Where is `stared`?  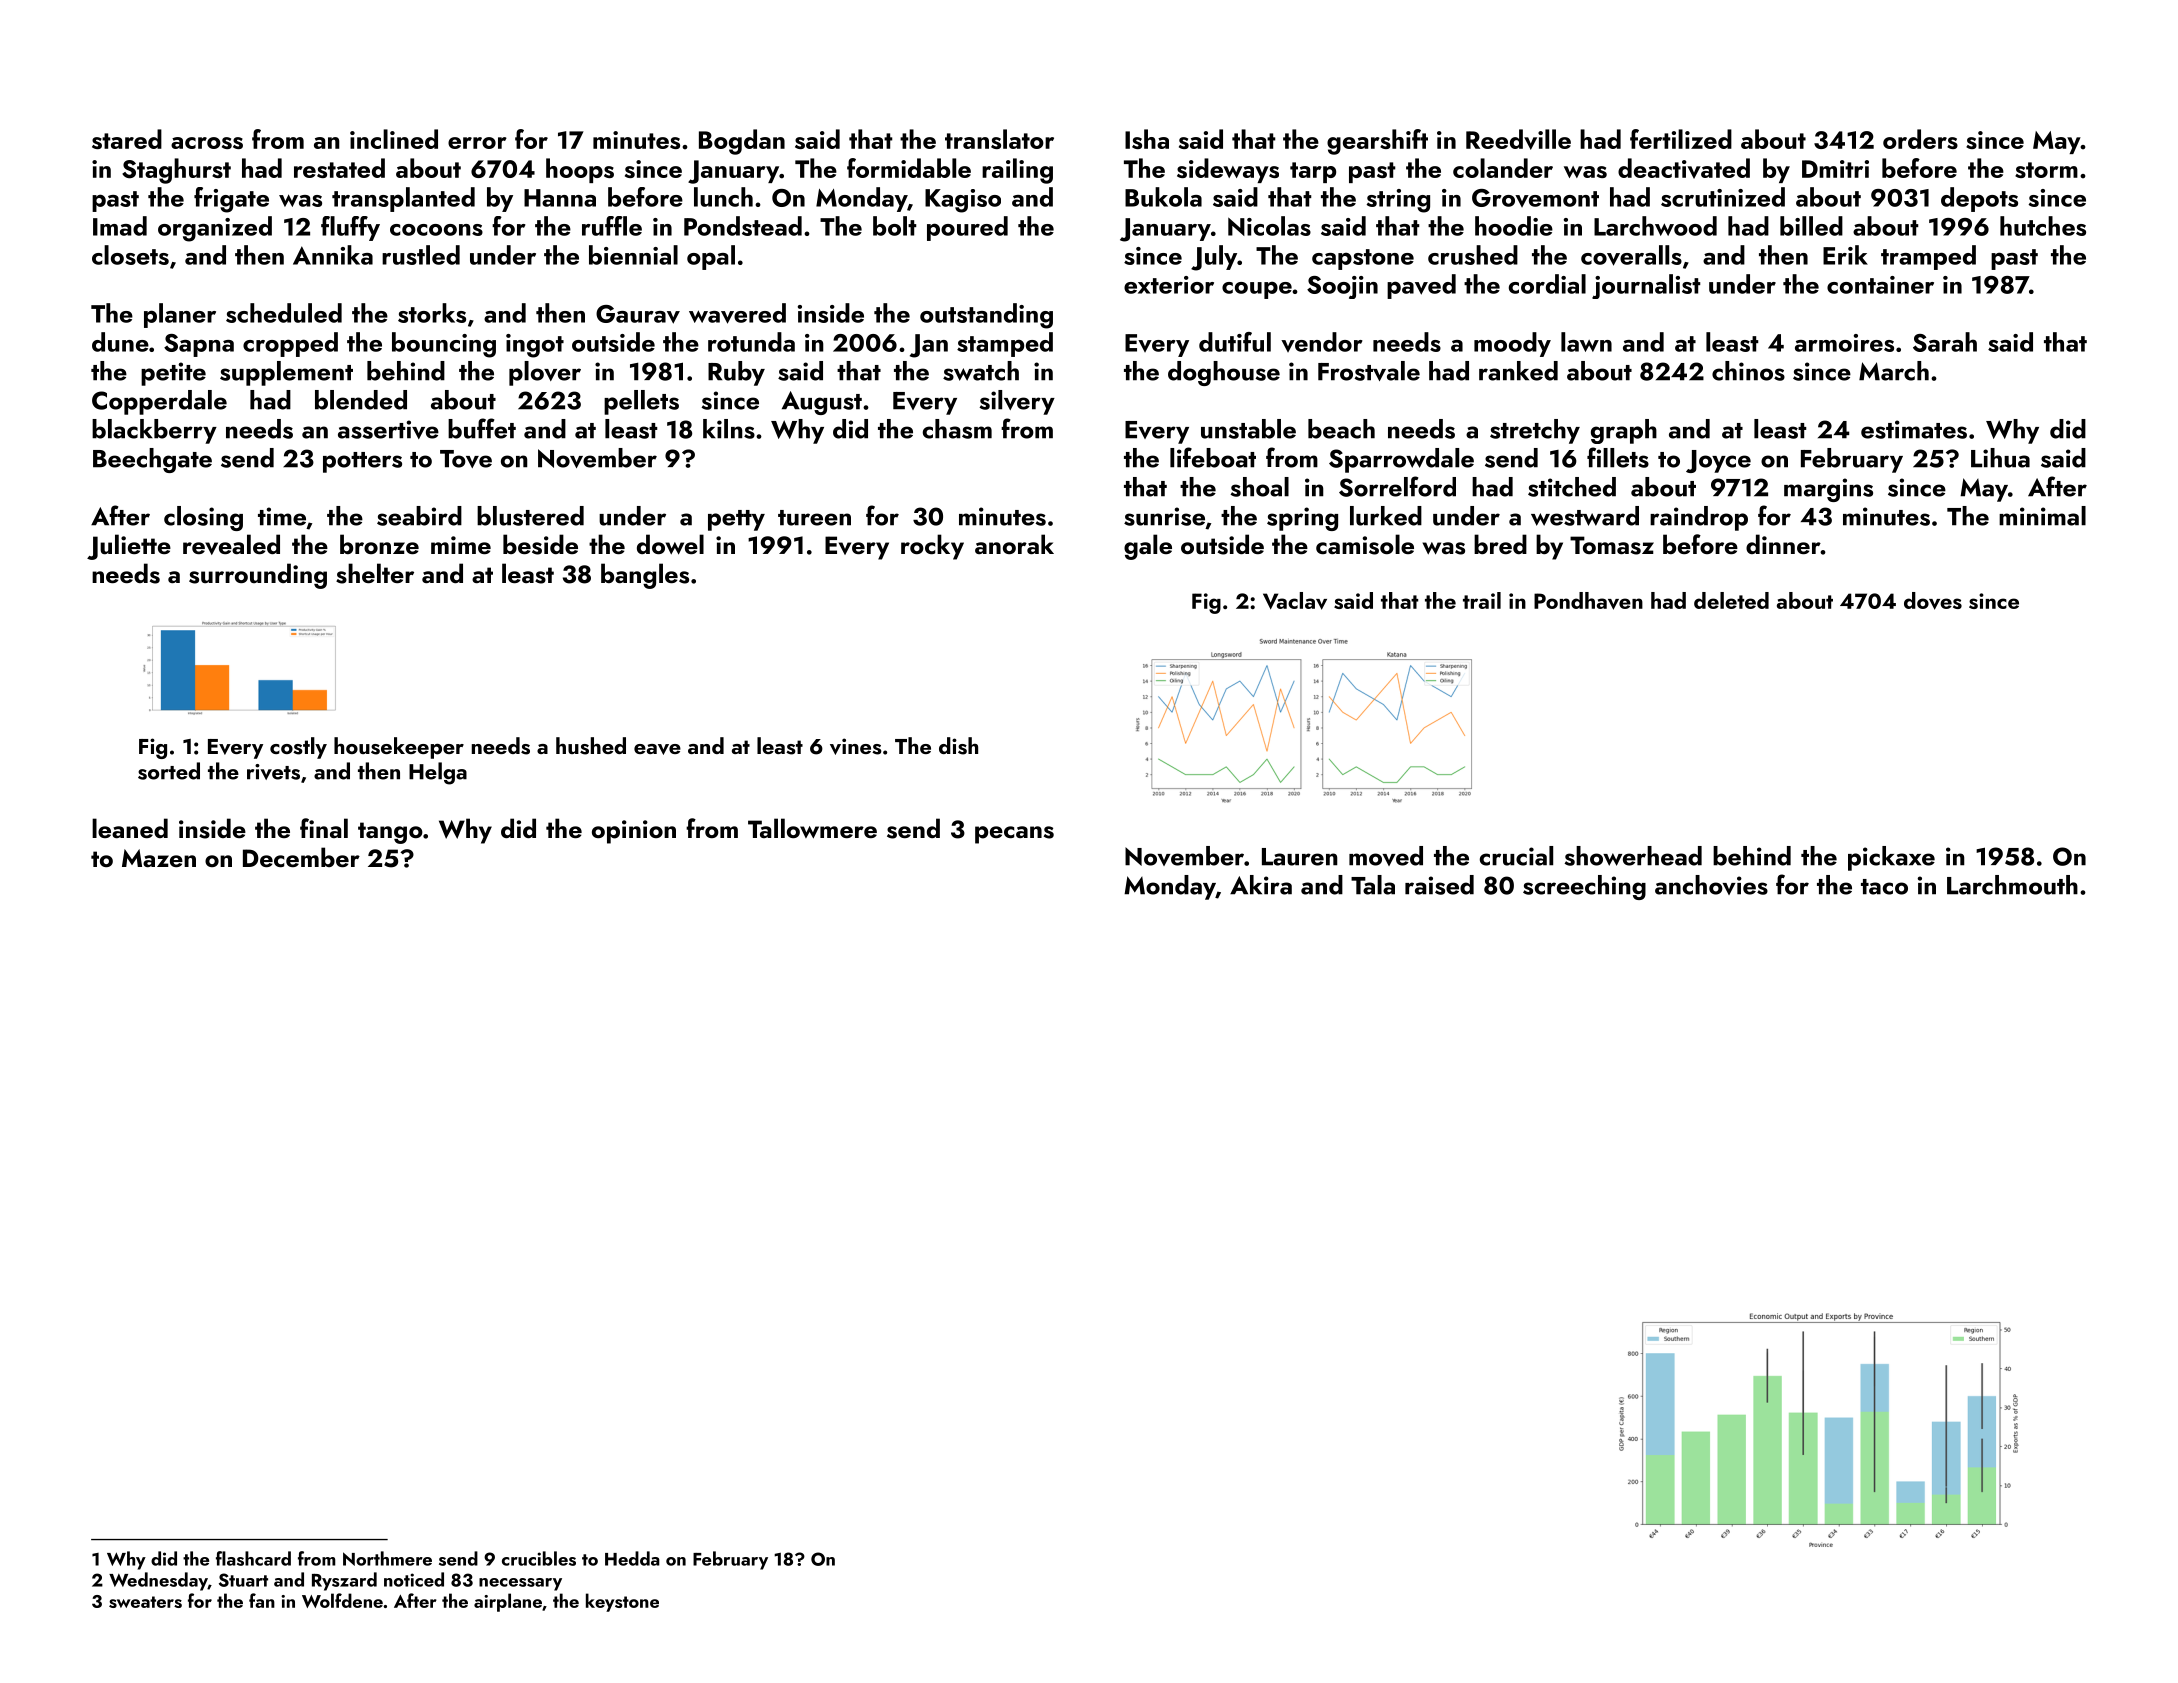 stared is located at coordinates (127, 139).
